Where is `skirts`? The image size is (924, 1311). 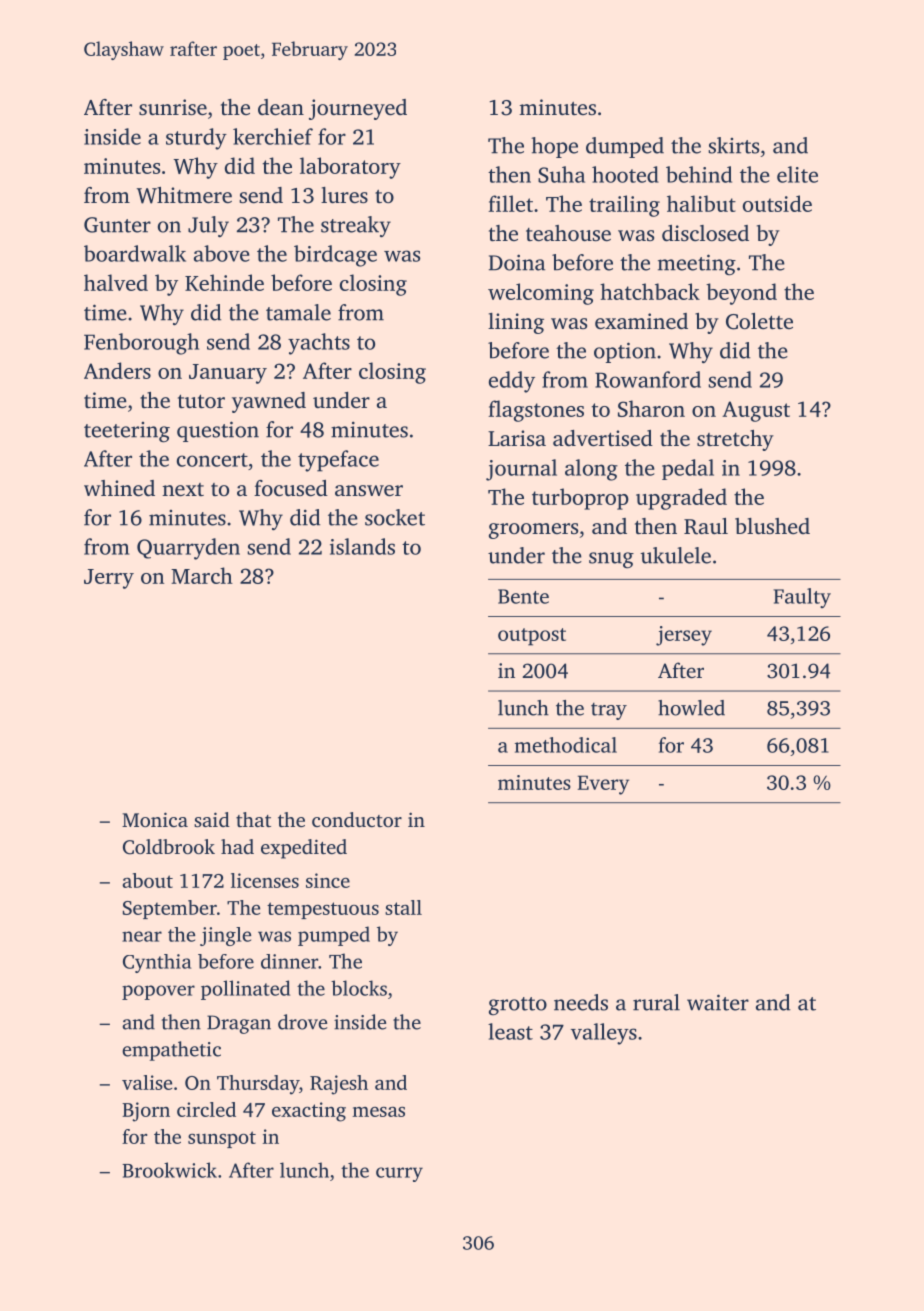 skirts is located at coordinates (733, 145).
